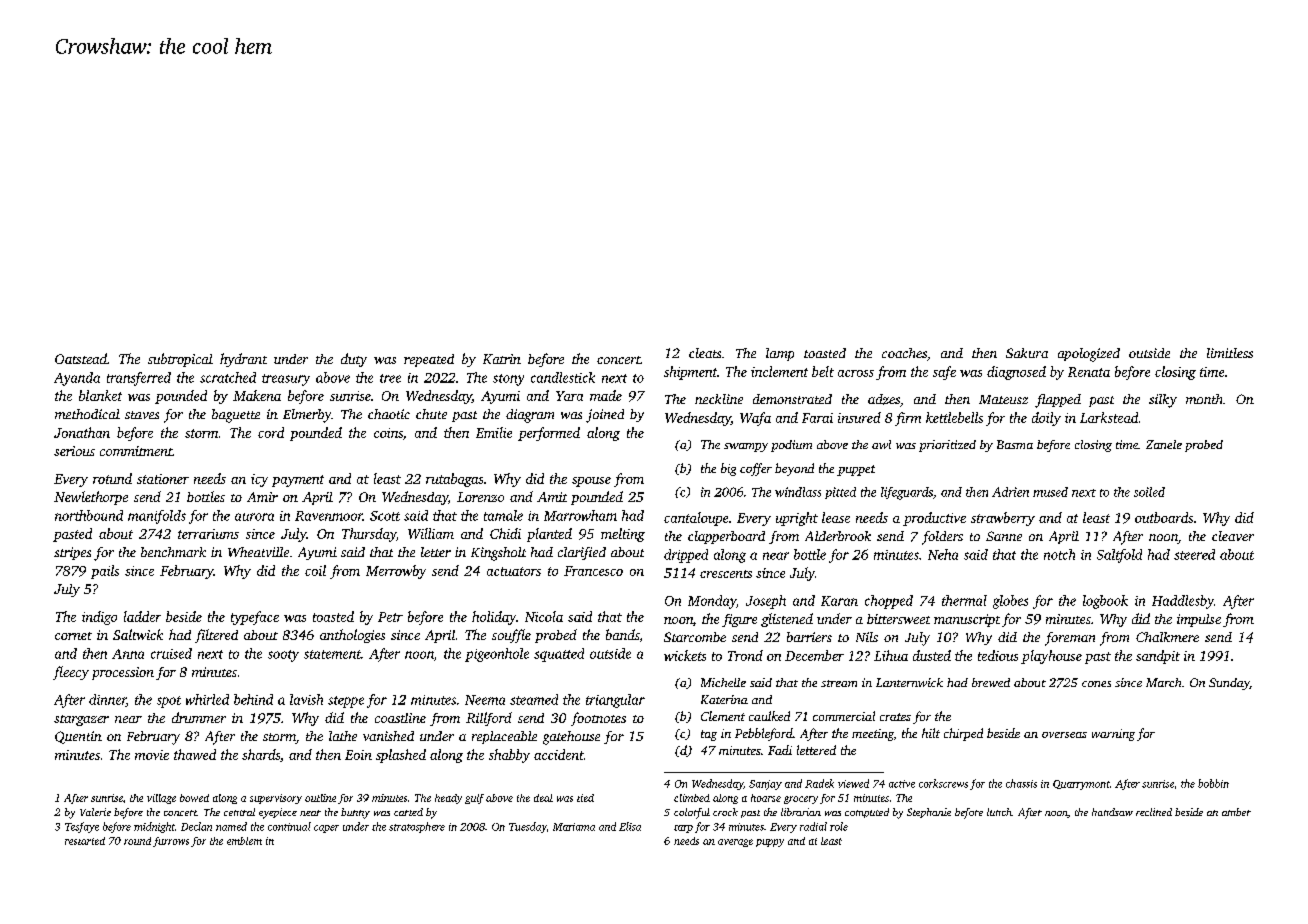 Image resolution: width=1308 pixels, height=924 pixels. What do you see at coordinates (712, 602) in the screenshot?
I see `Monday` at bounding box center [712, 602].
